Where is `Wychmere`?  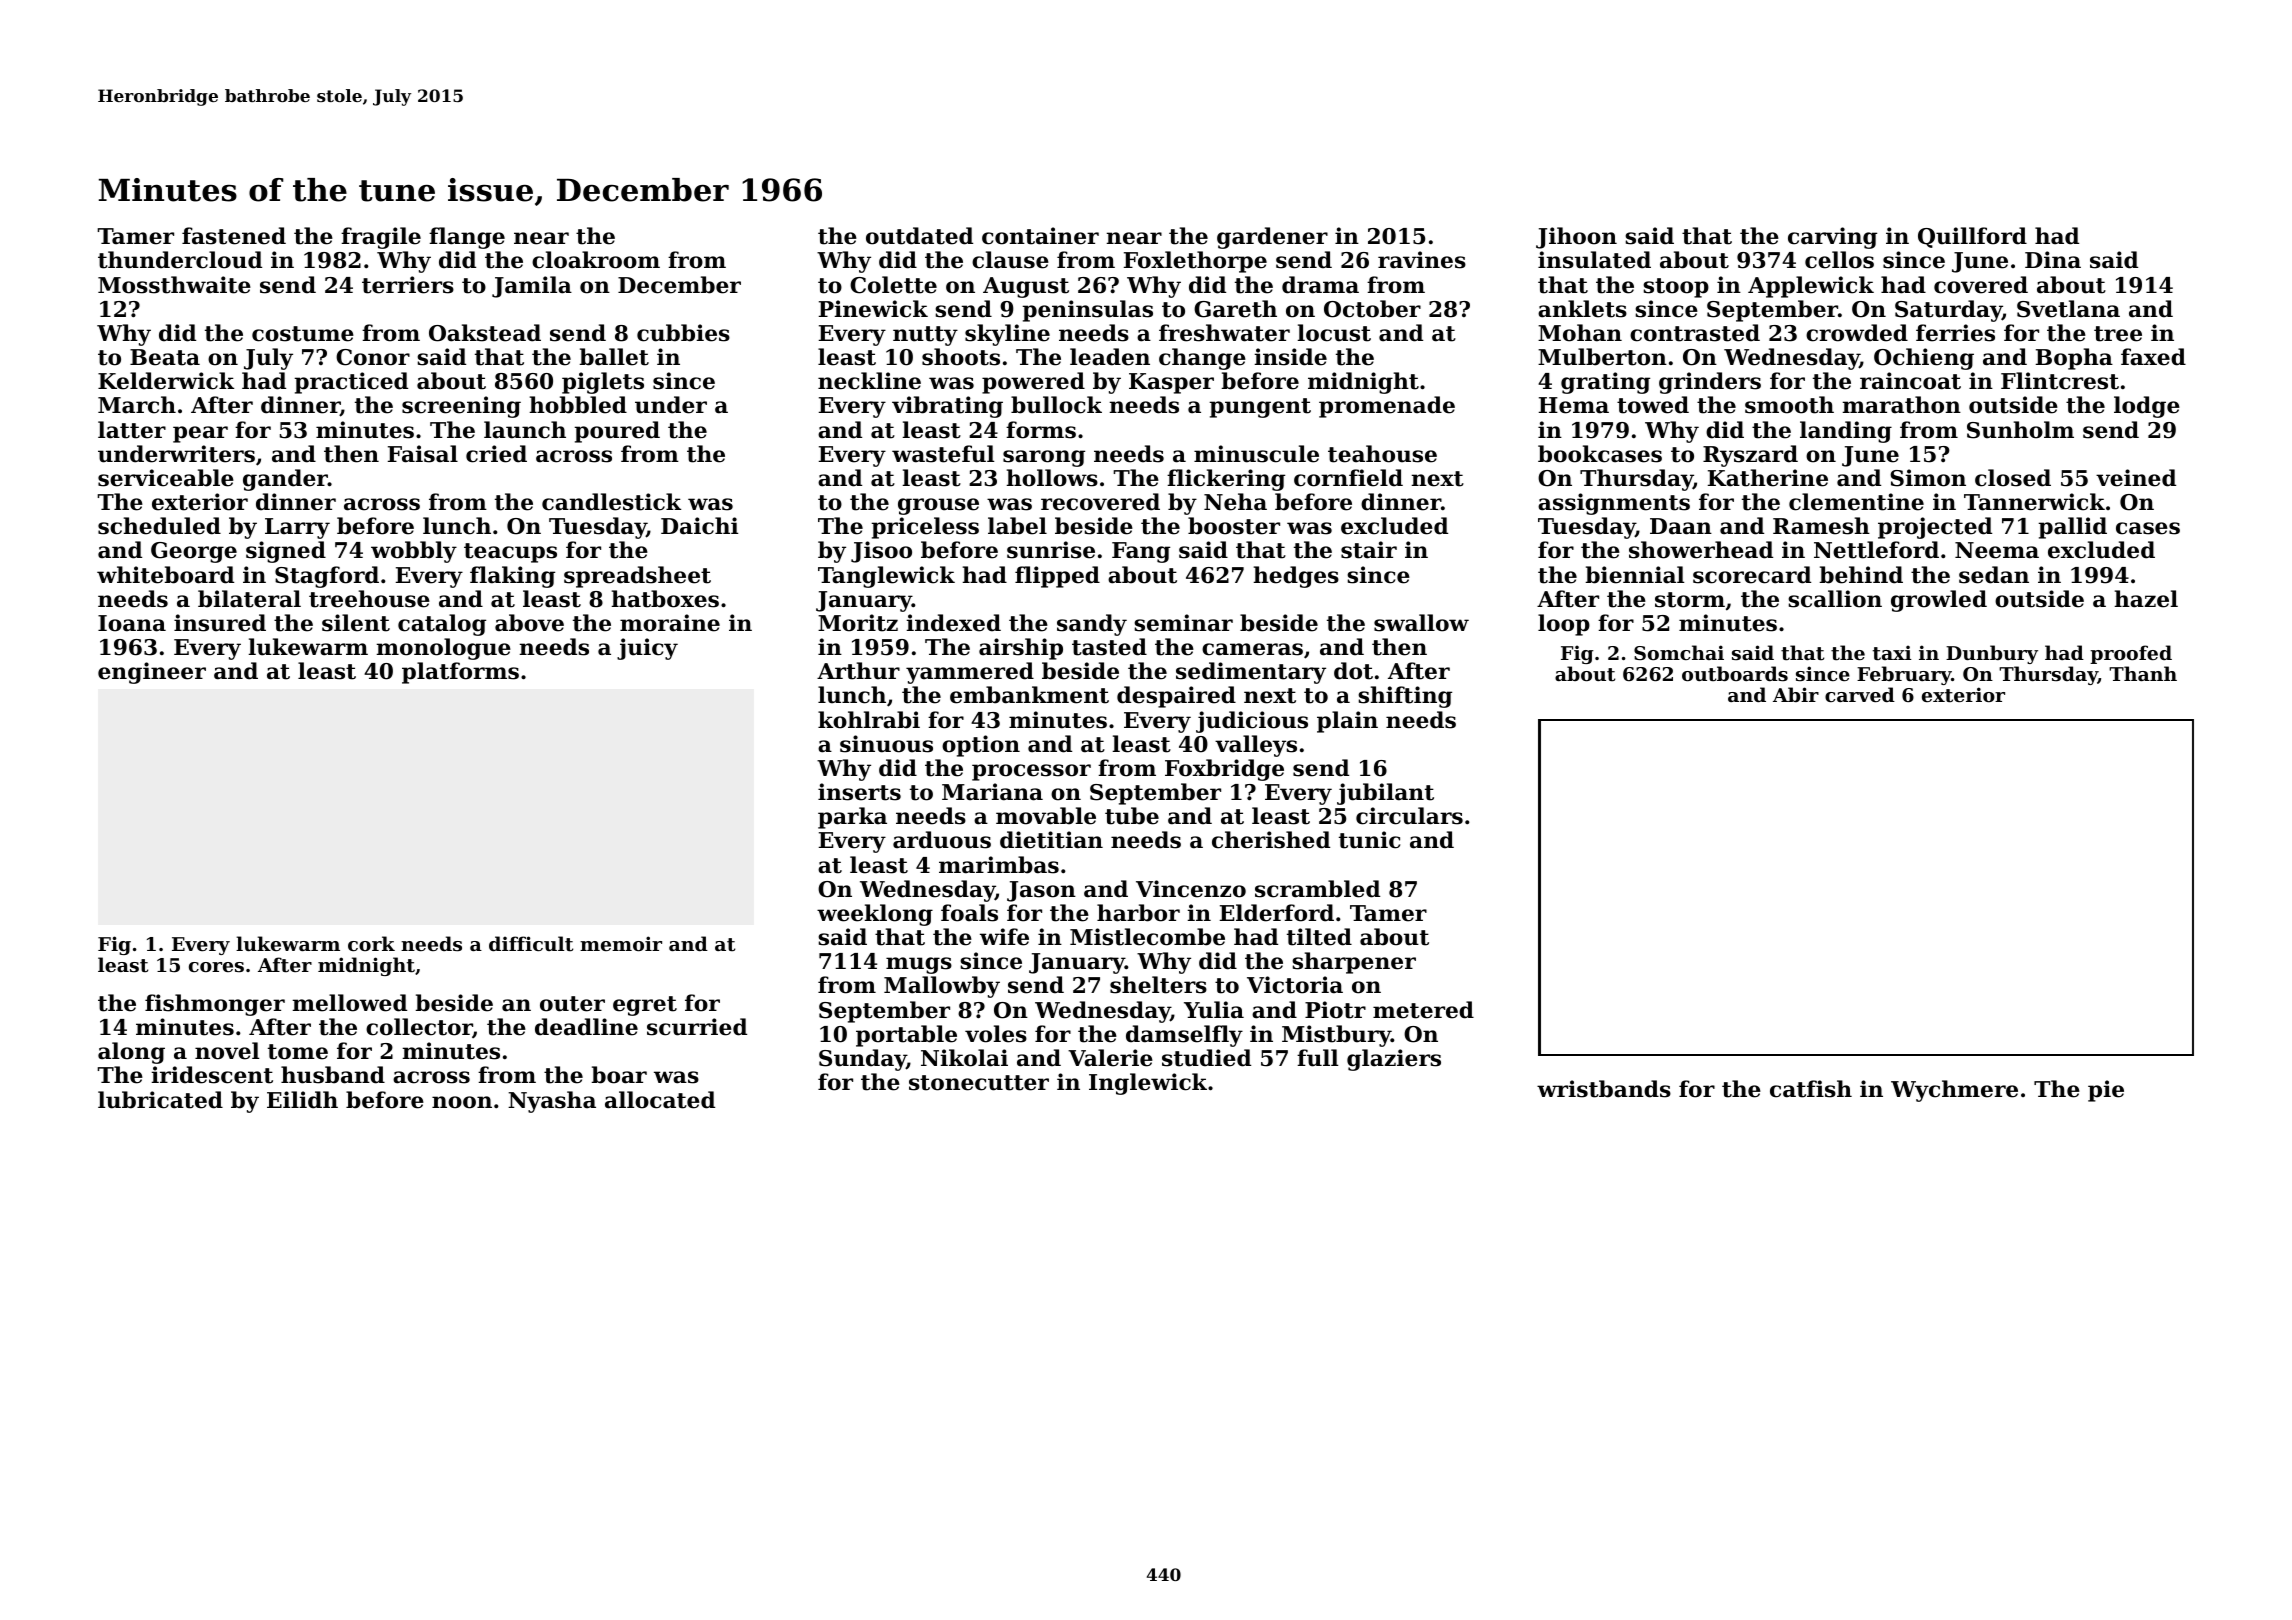 Wychmere is located at coordinates (1954, 1091).
